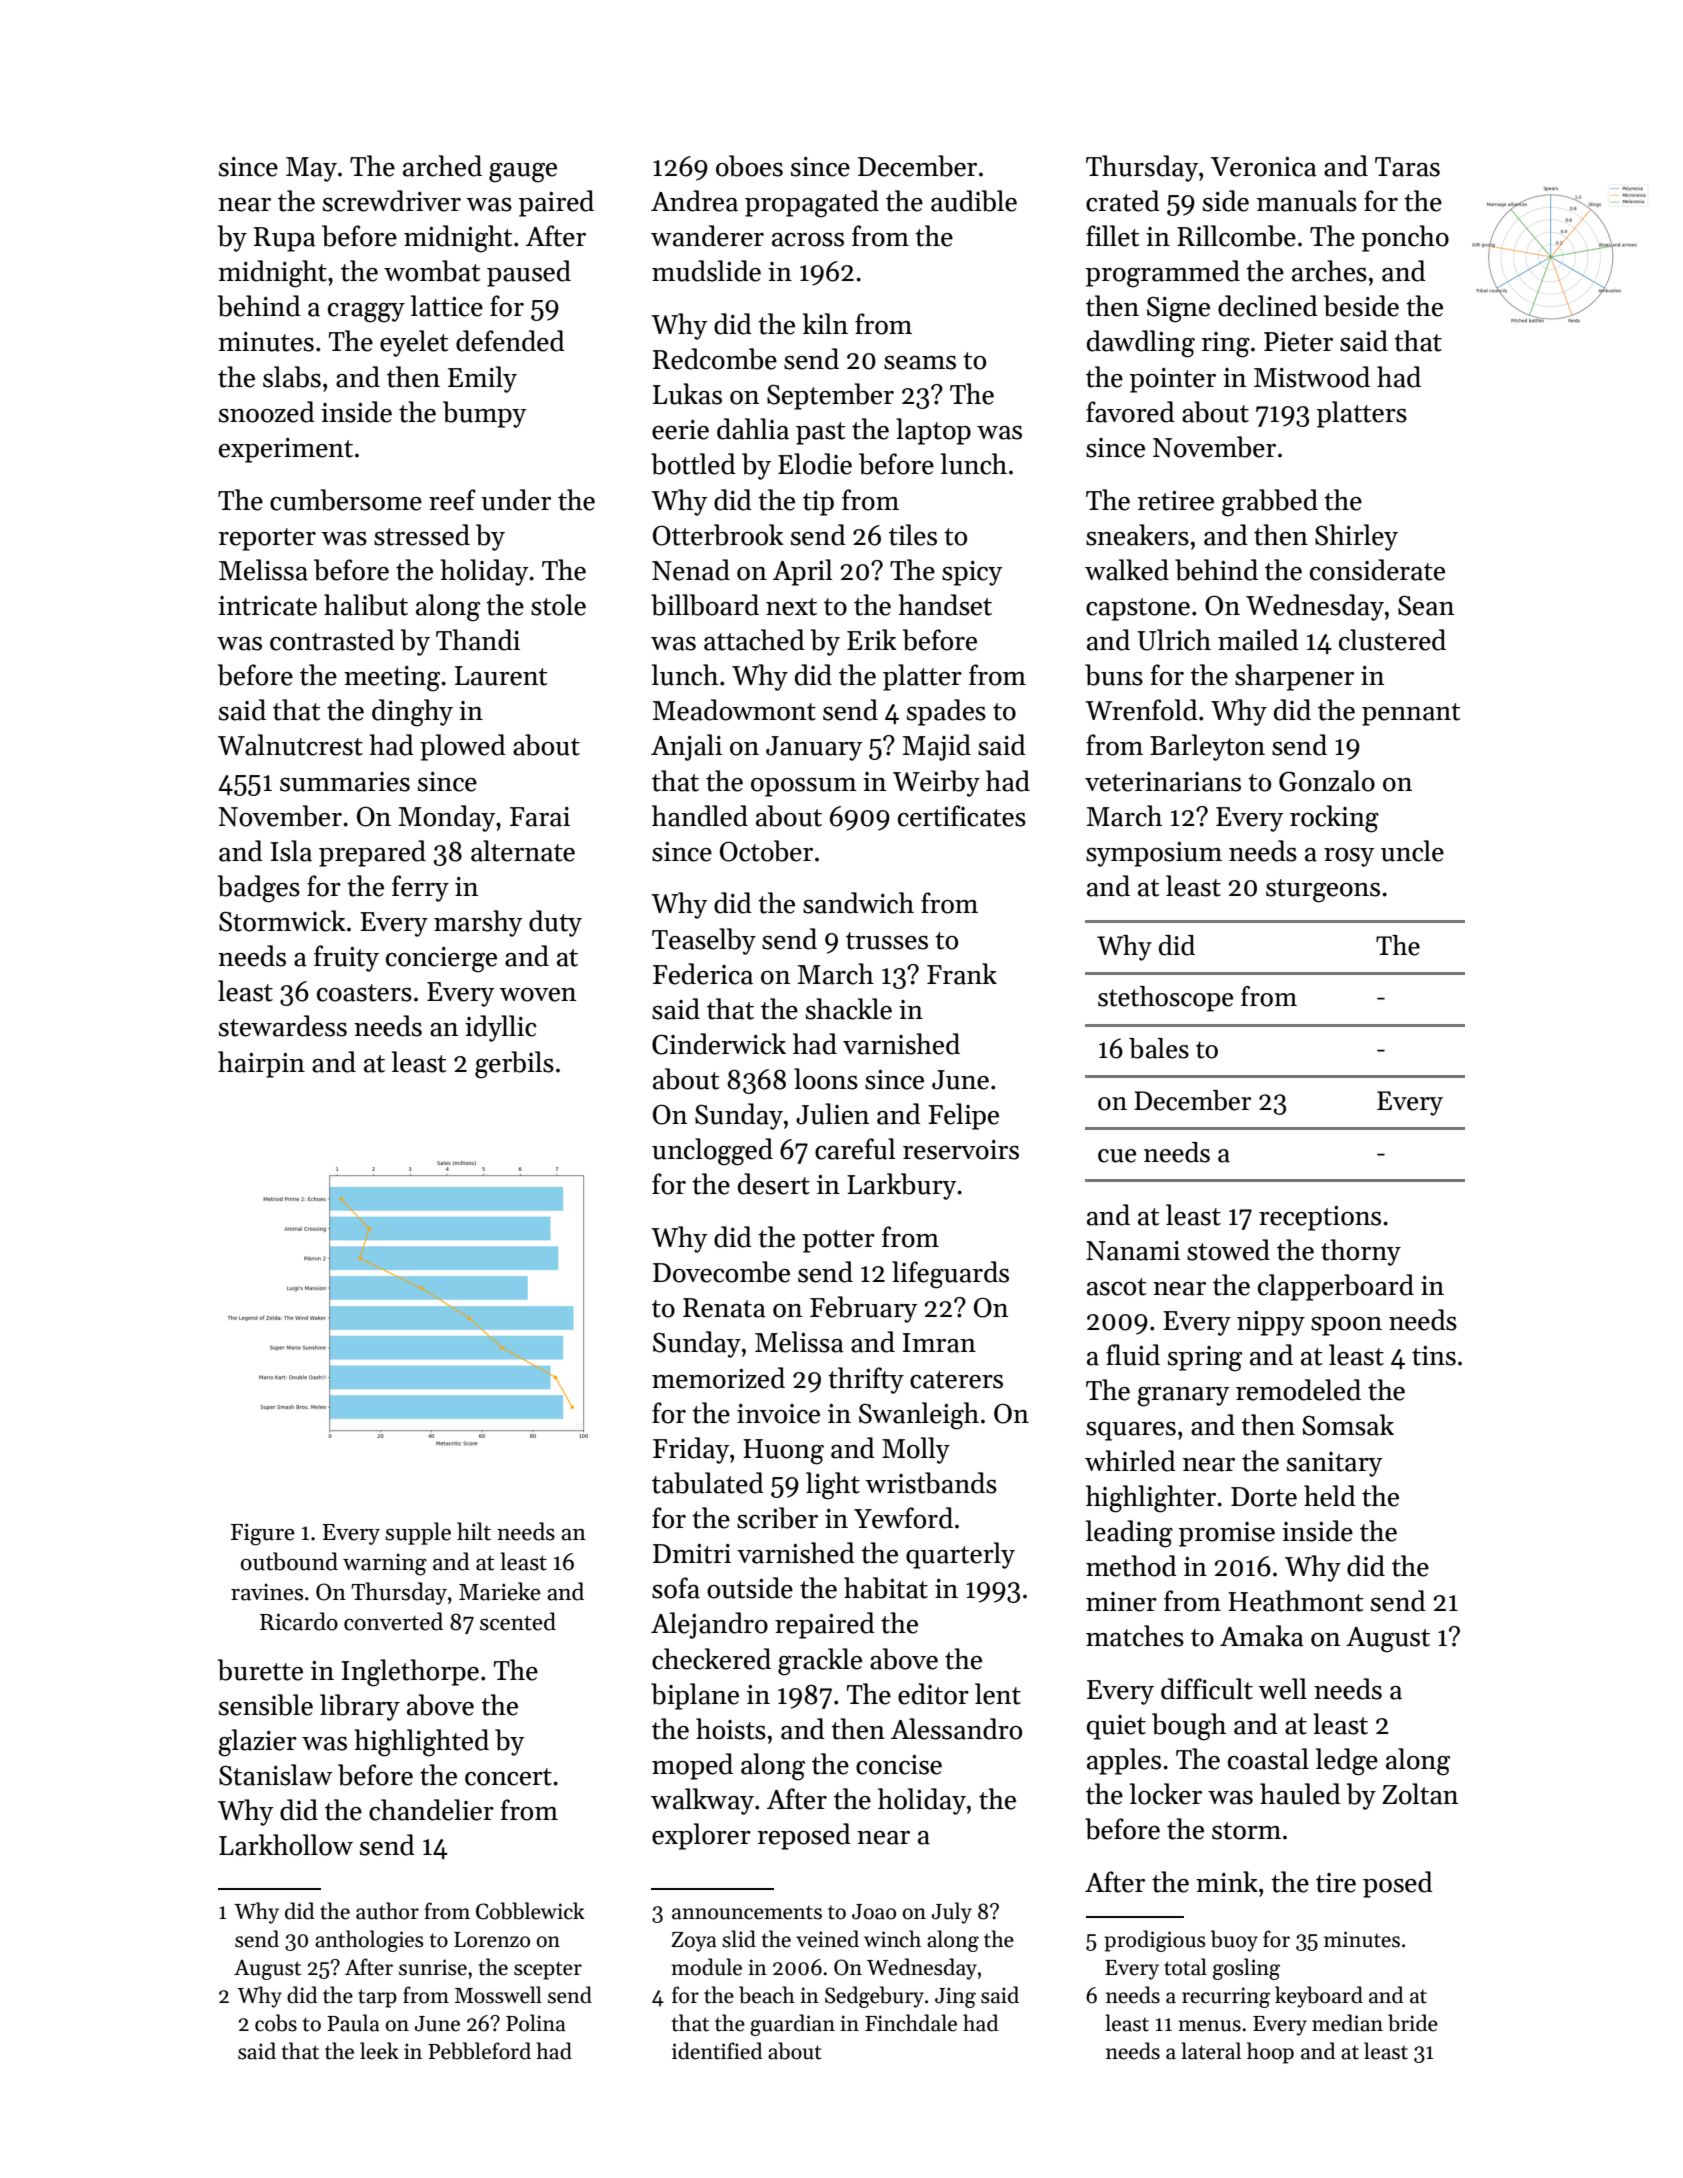  What do you see at coordinates (431, 1810) in the page?
I see `chandelier` at bounding box center [431, 1810].
